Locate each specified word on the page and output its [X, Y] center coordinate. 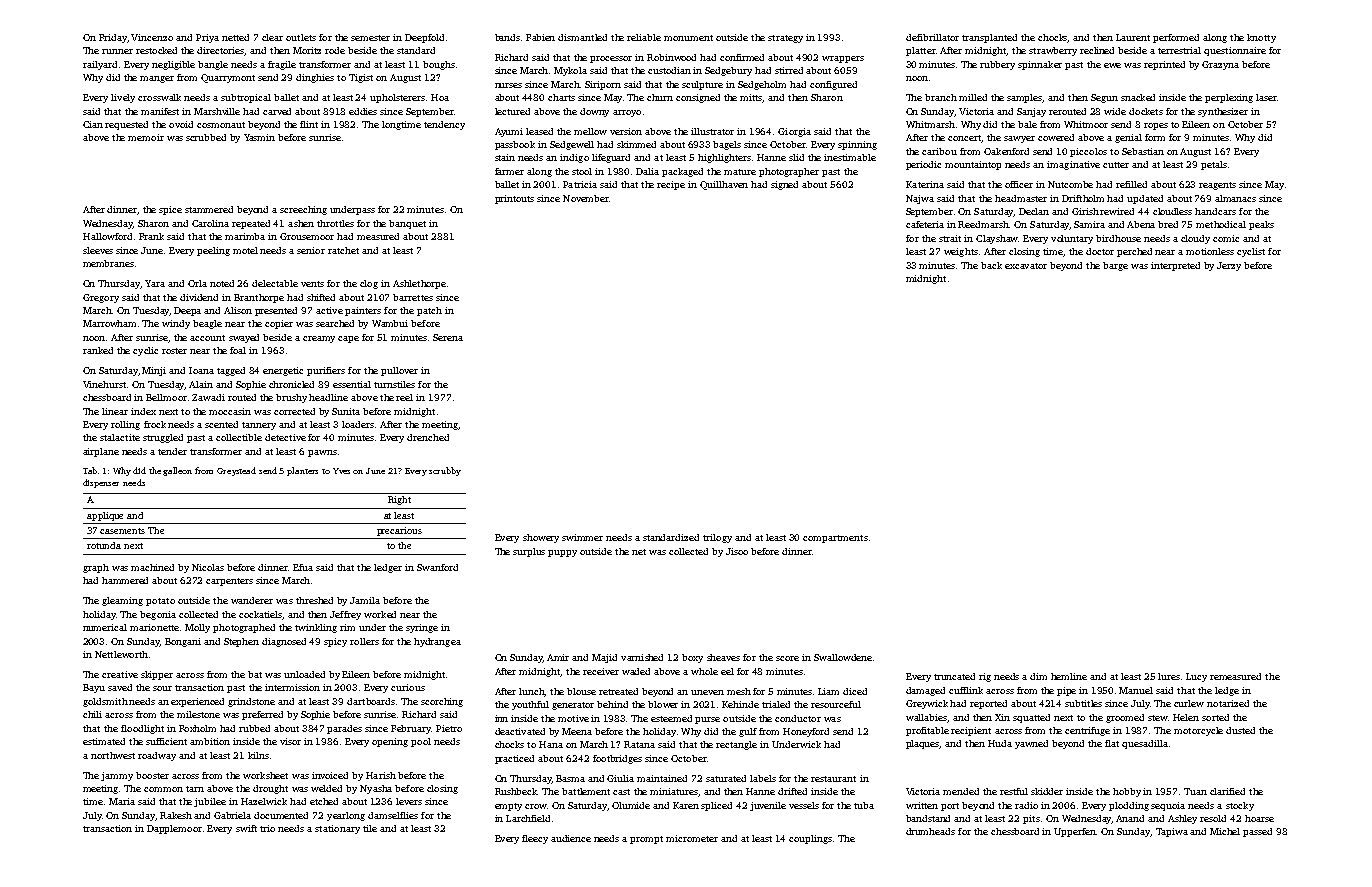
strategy [785, 39]
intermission [292, 687]
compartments [835, 539]
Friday [113, 38]
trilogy [717, 538]
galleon [177, 471]
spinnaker [1040, 65]
